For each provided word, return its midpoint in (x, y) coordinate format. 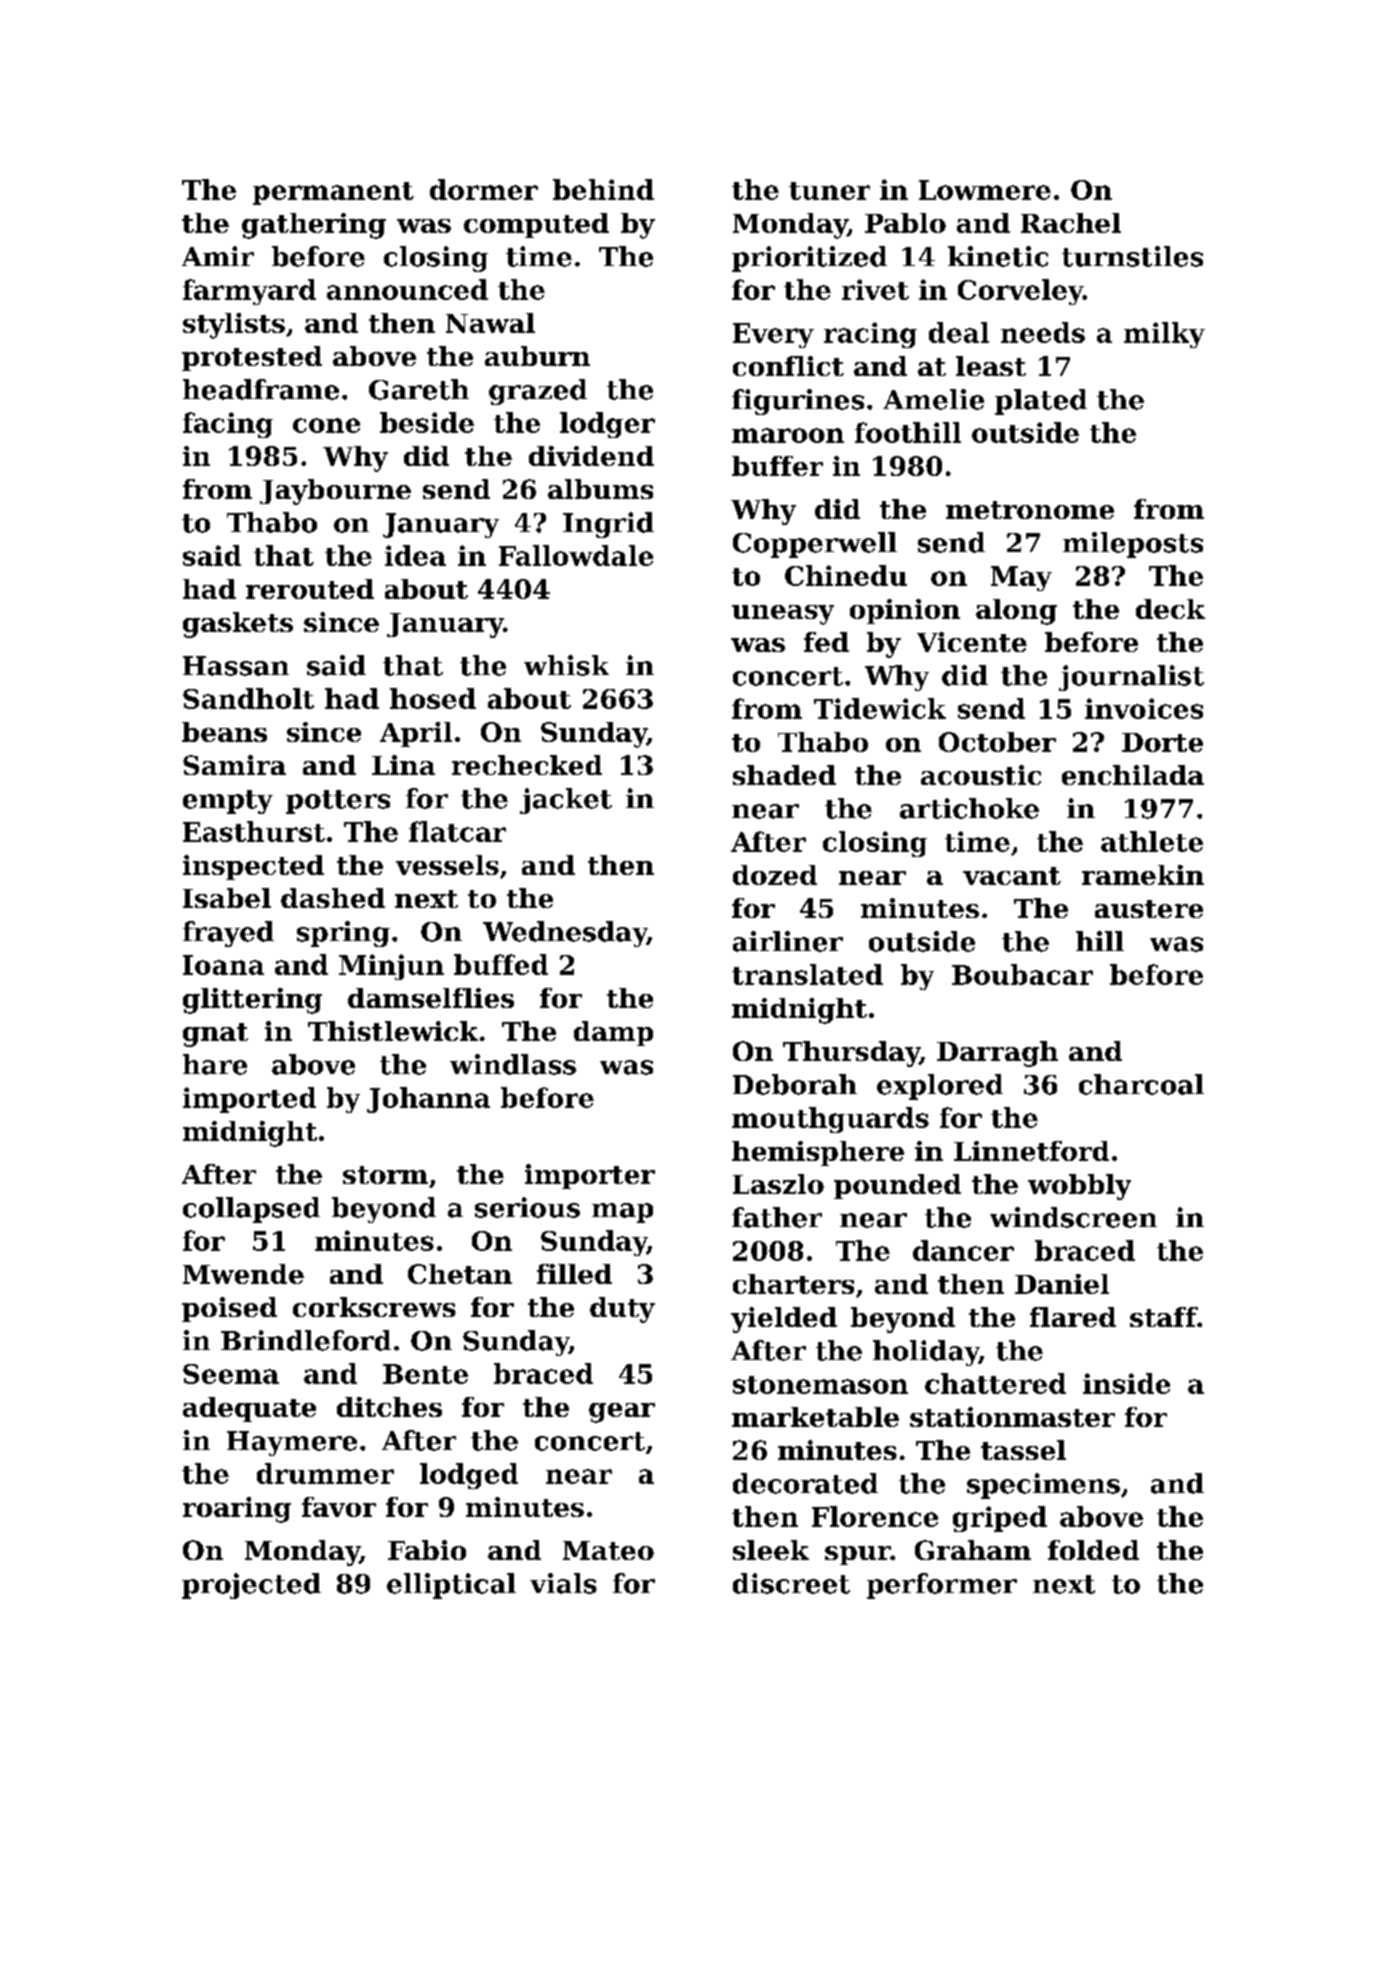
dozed (775, 875)
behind (603, 189)
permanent (333, 193)
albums (600, 489)
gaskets (238, 625)
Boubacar (1022, 974)
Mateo (608, 1550)
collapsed (251, 1210)
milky (1164, 335)
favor (339, 1507)
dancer (963, 1250)
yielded (784, 1320)
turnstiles (1132, 256)
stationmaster (1012, 1417)
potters (338, 802)
